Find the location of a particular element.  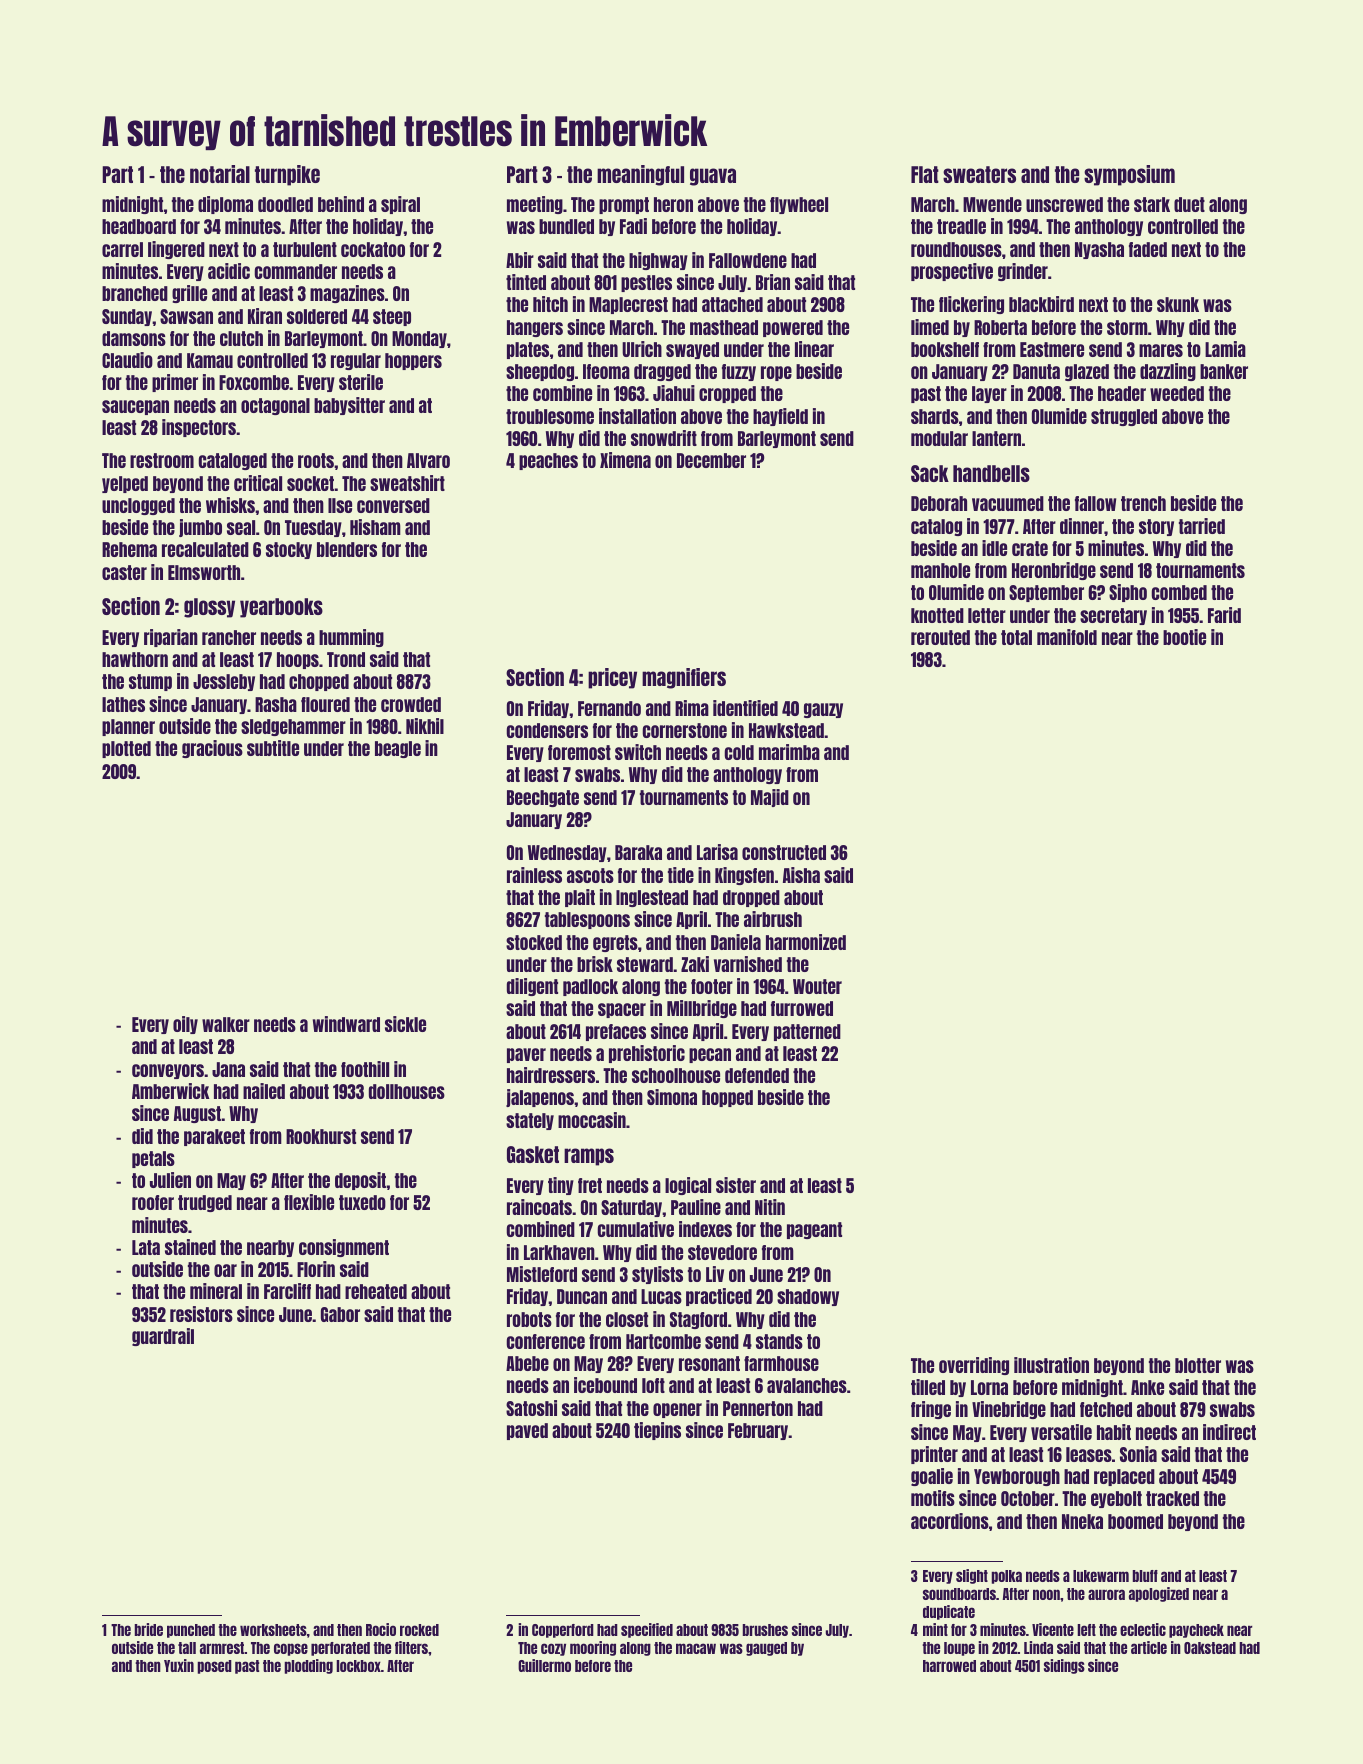

apologized is located at coordinates (1159, 1594).
